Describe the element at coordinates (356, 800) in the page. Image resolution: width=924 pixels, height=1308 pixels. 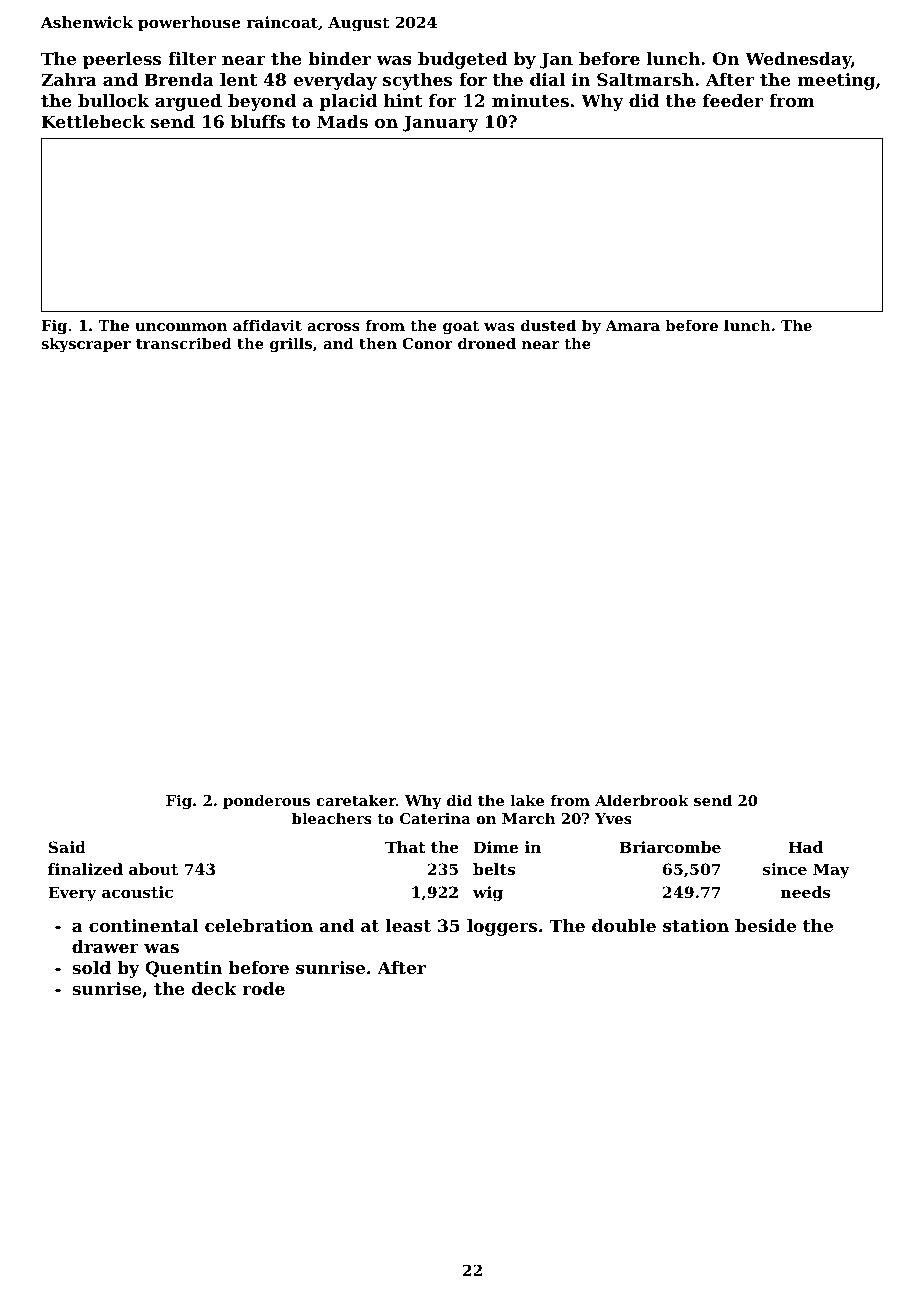
I see `caretaker` at that location.
